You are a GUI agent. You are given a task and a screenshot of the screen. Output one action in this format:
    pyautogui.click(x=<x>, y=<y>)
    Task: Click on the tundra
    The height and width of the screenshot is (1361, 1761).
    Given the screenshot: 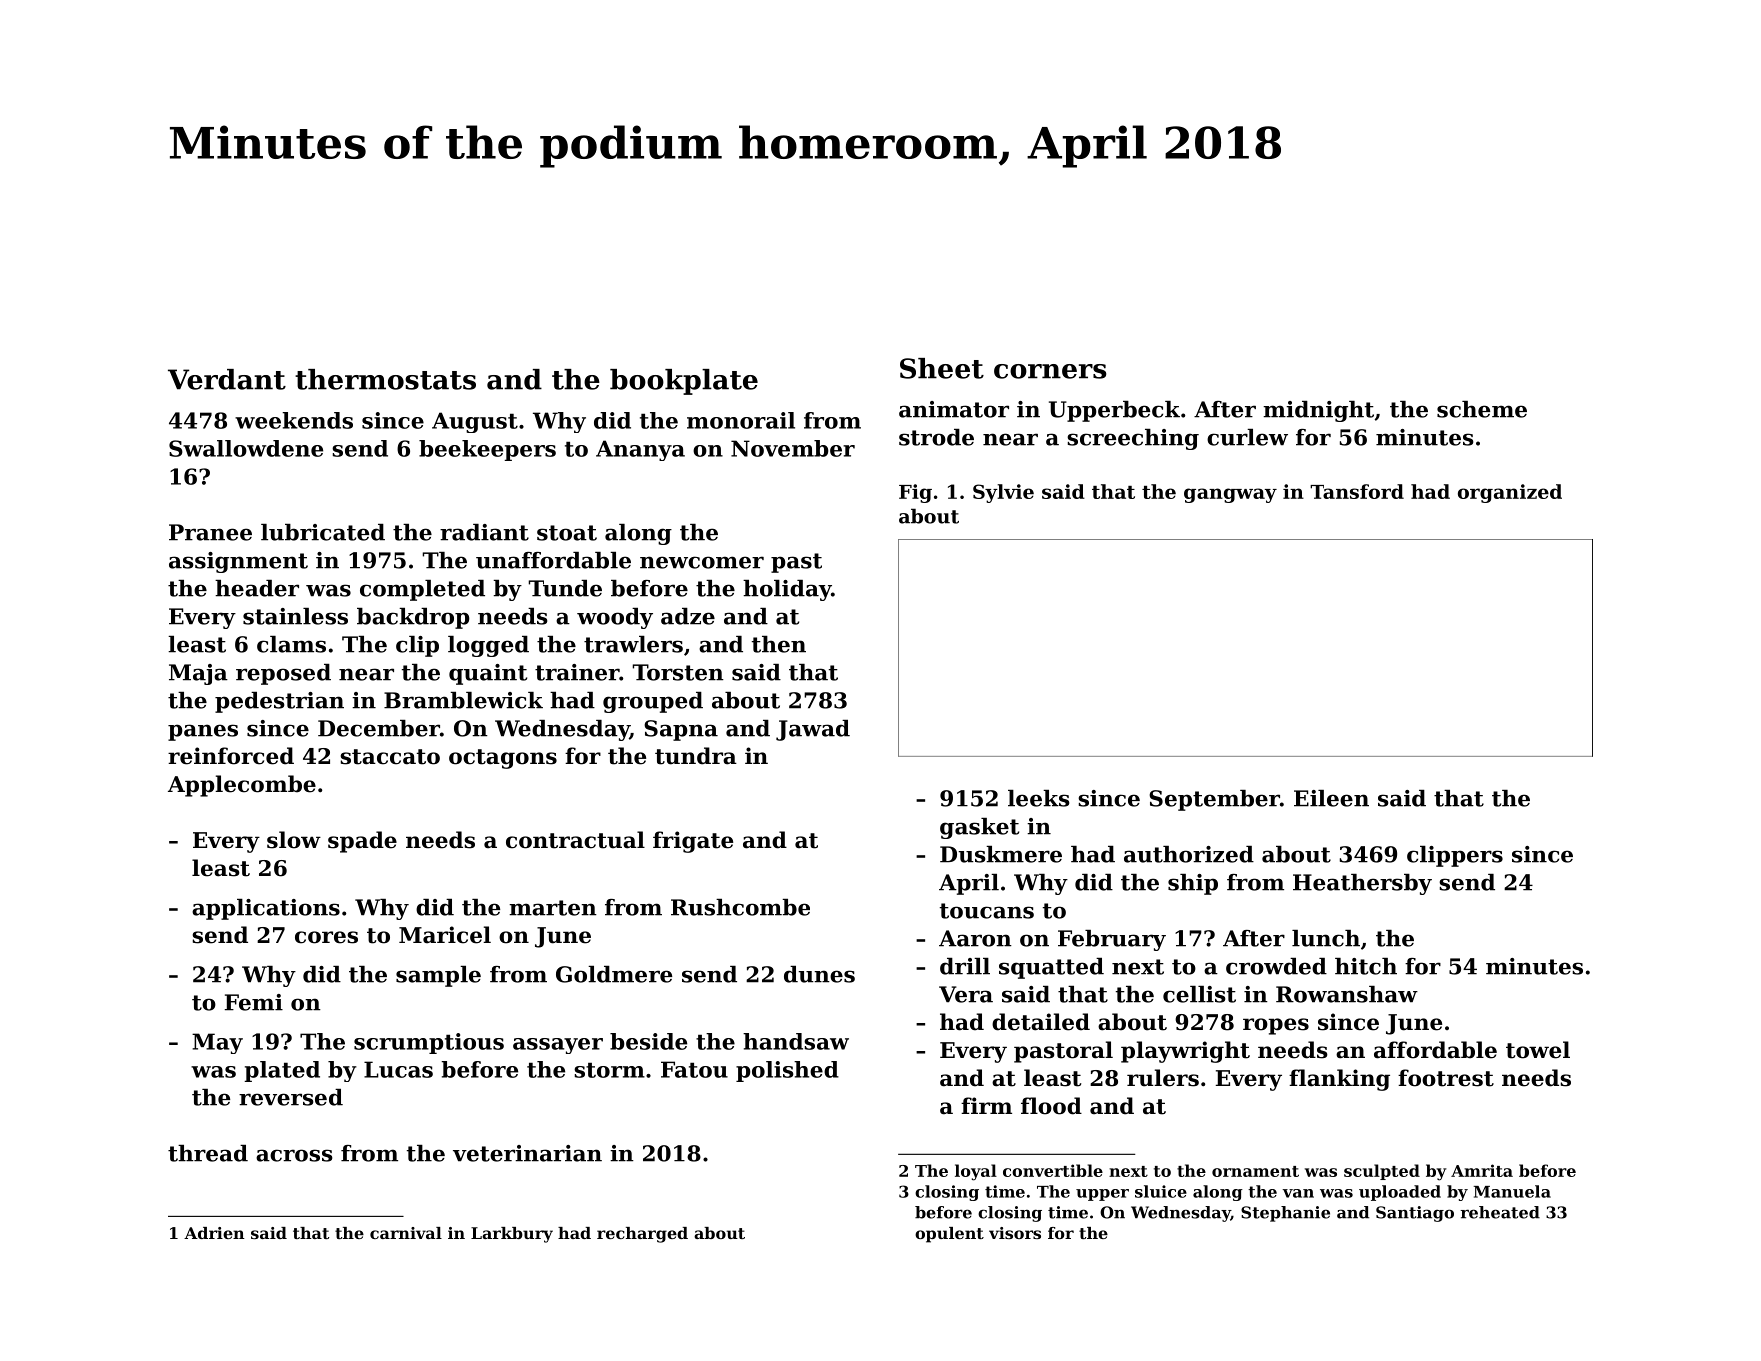 What is the action you would take?
    pyautogui.click(x=696, y=756)
